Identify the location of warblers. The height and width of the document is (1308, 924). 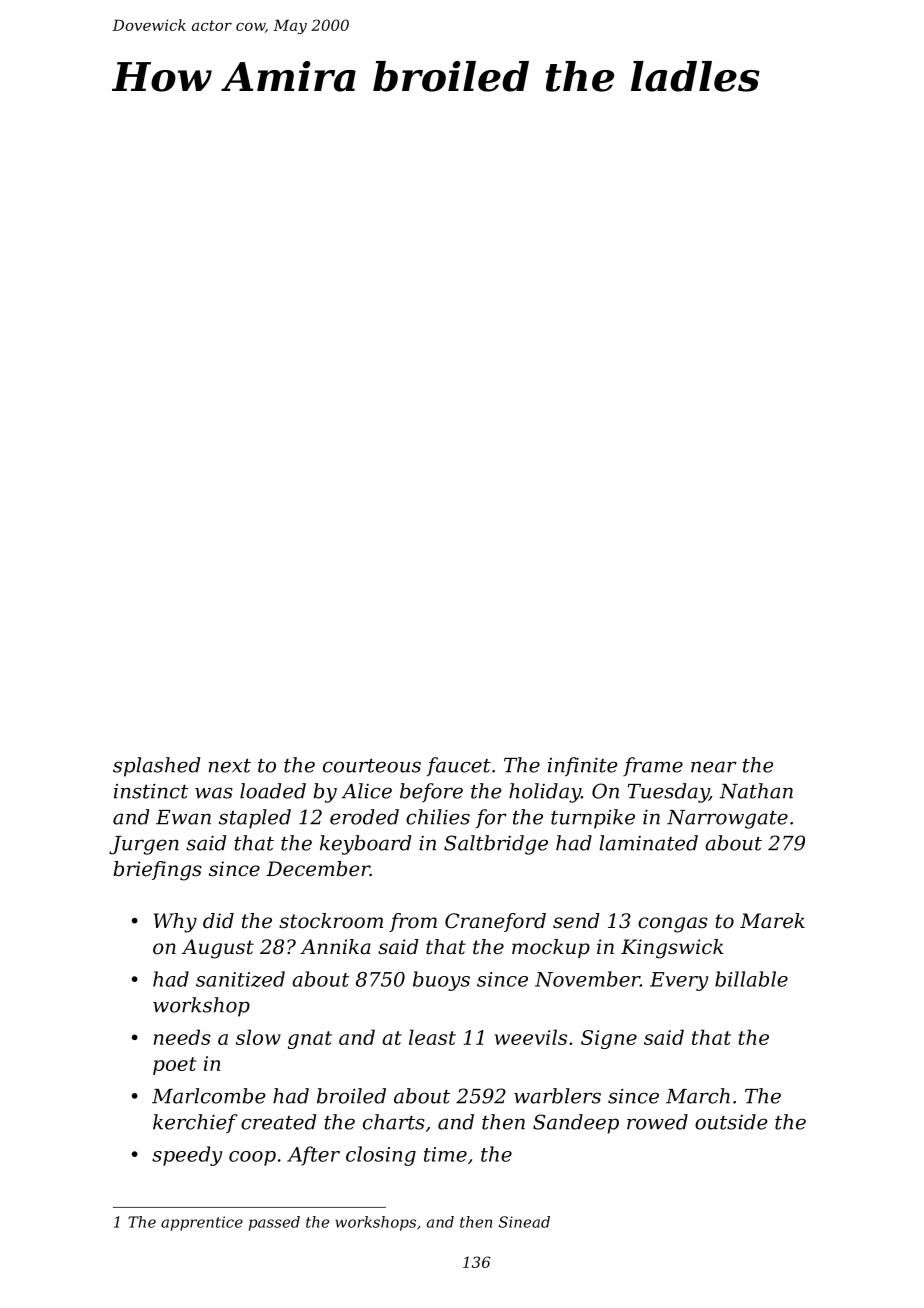
(557, 1096).
